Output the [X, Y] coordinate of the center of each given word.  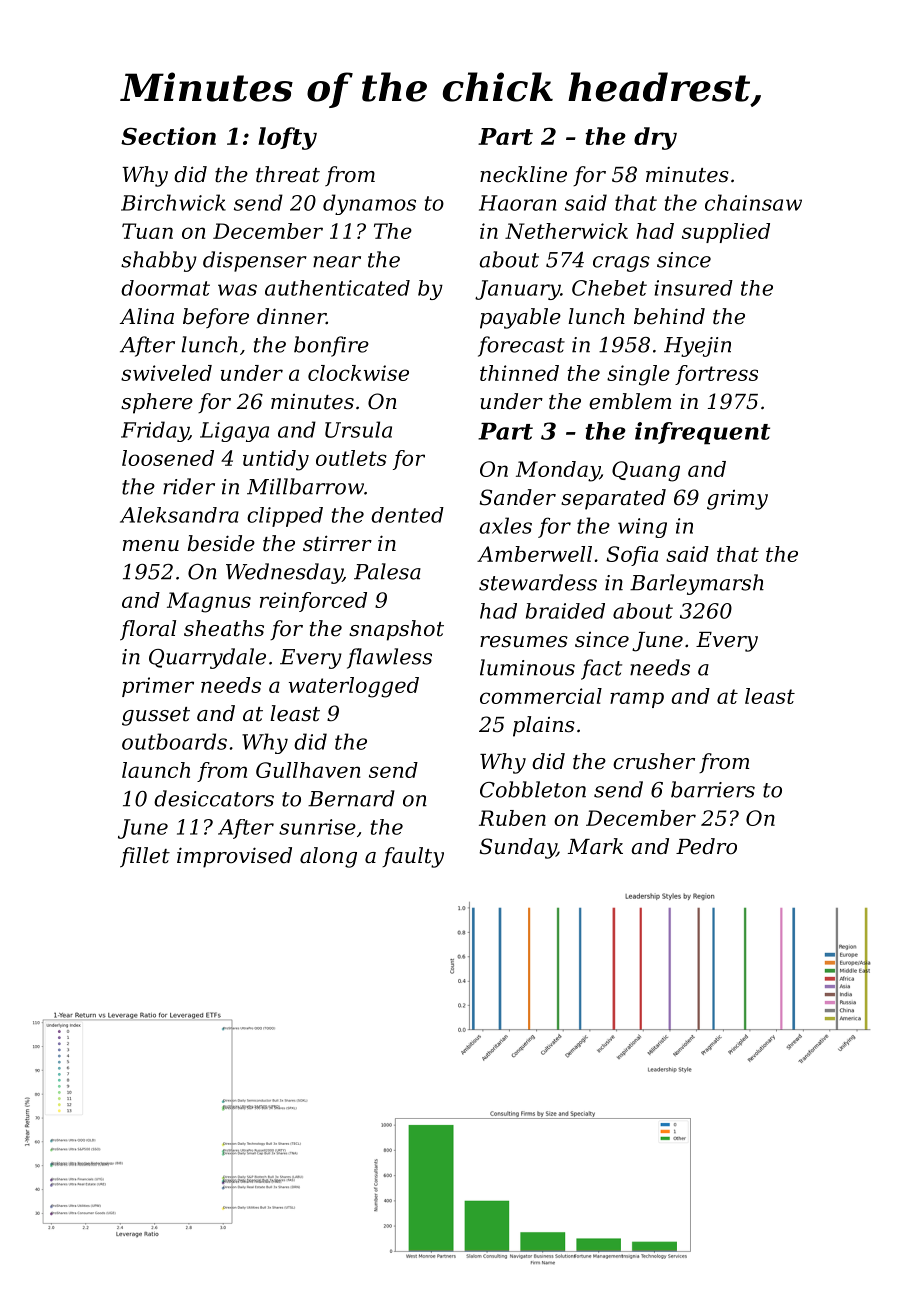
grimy [737, 500]
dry [655, 138]
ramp [637, 700]
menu [151, 546]
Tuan [147, 231]
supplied [726, 233]
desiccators [214, 798]
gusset [156, 716]
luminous [527, 667]
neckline [523, 174]
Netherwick [566, 231]
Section [168, 136]
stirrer [337, 543]
